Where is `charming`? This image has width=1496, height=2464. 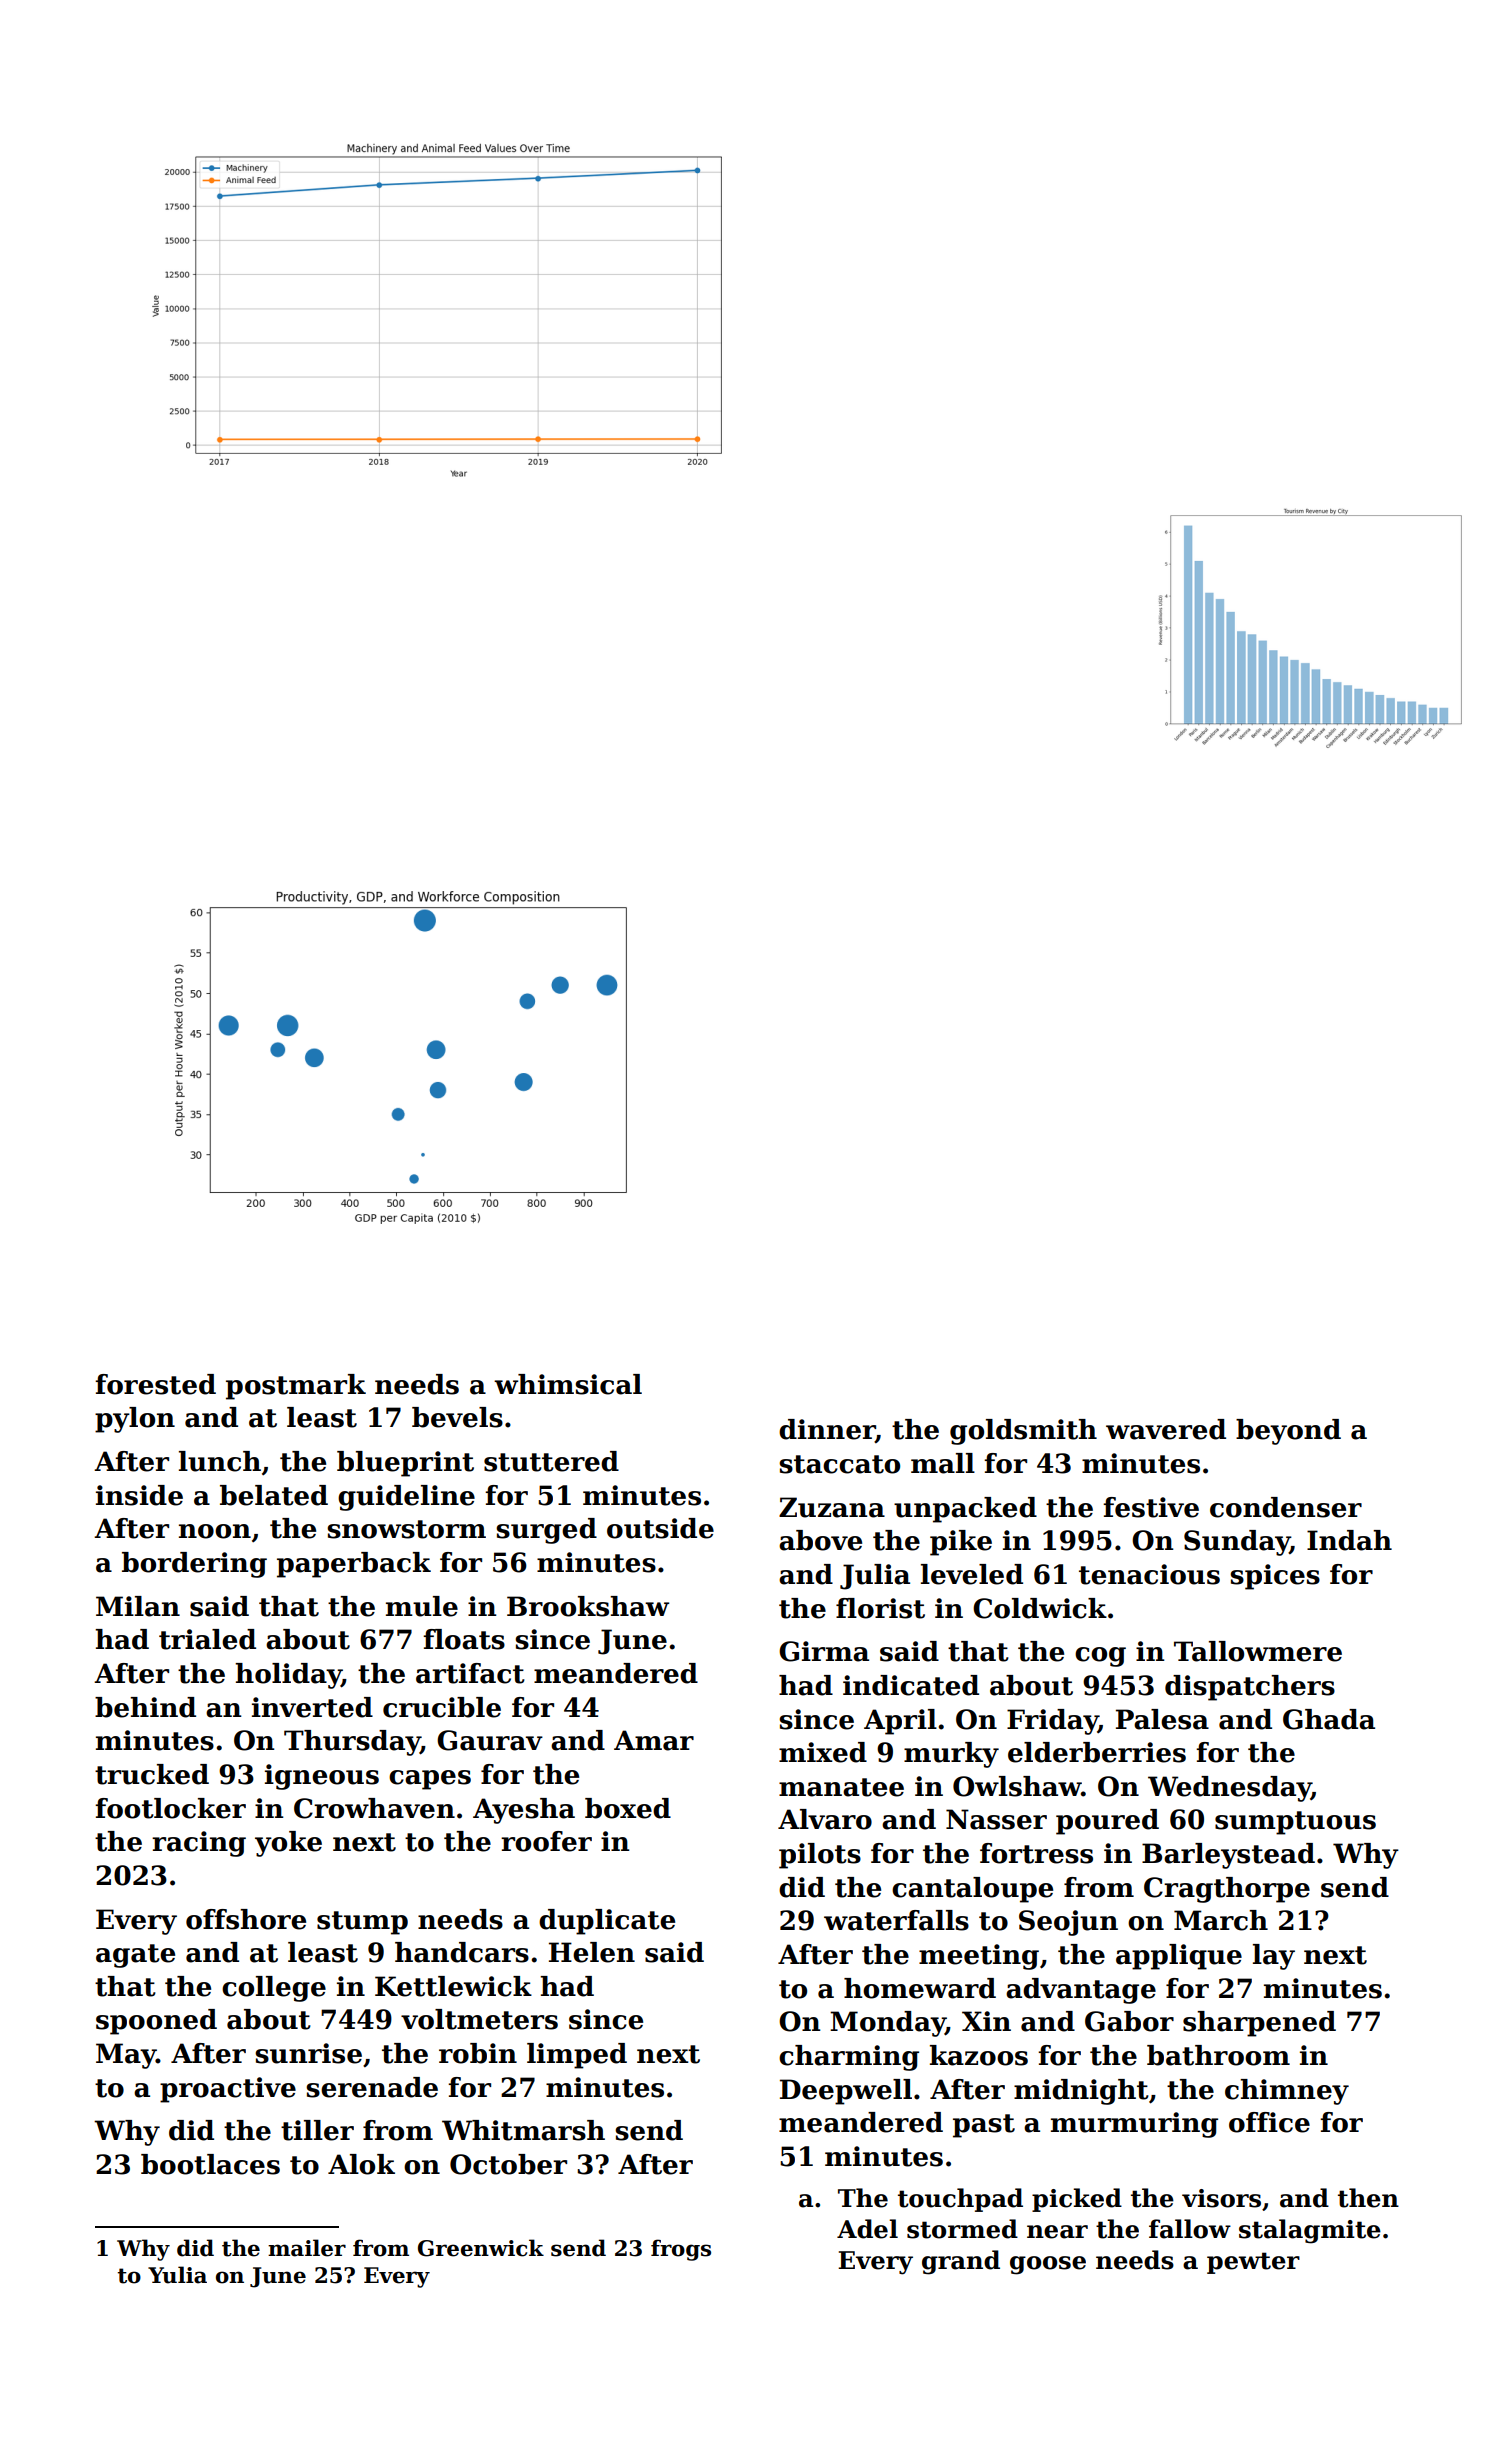 charming is located at coordinates (849, 2058).
